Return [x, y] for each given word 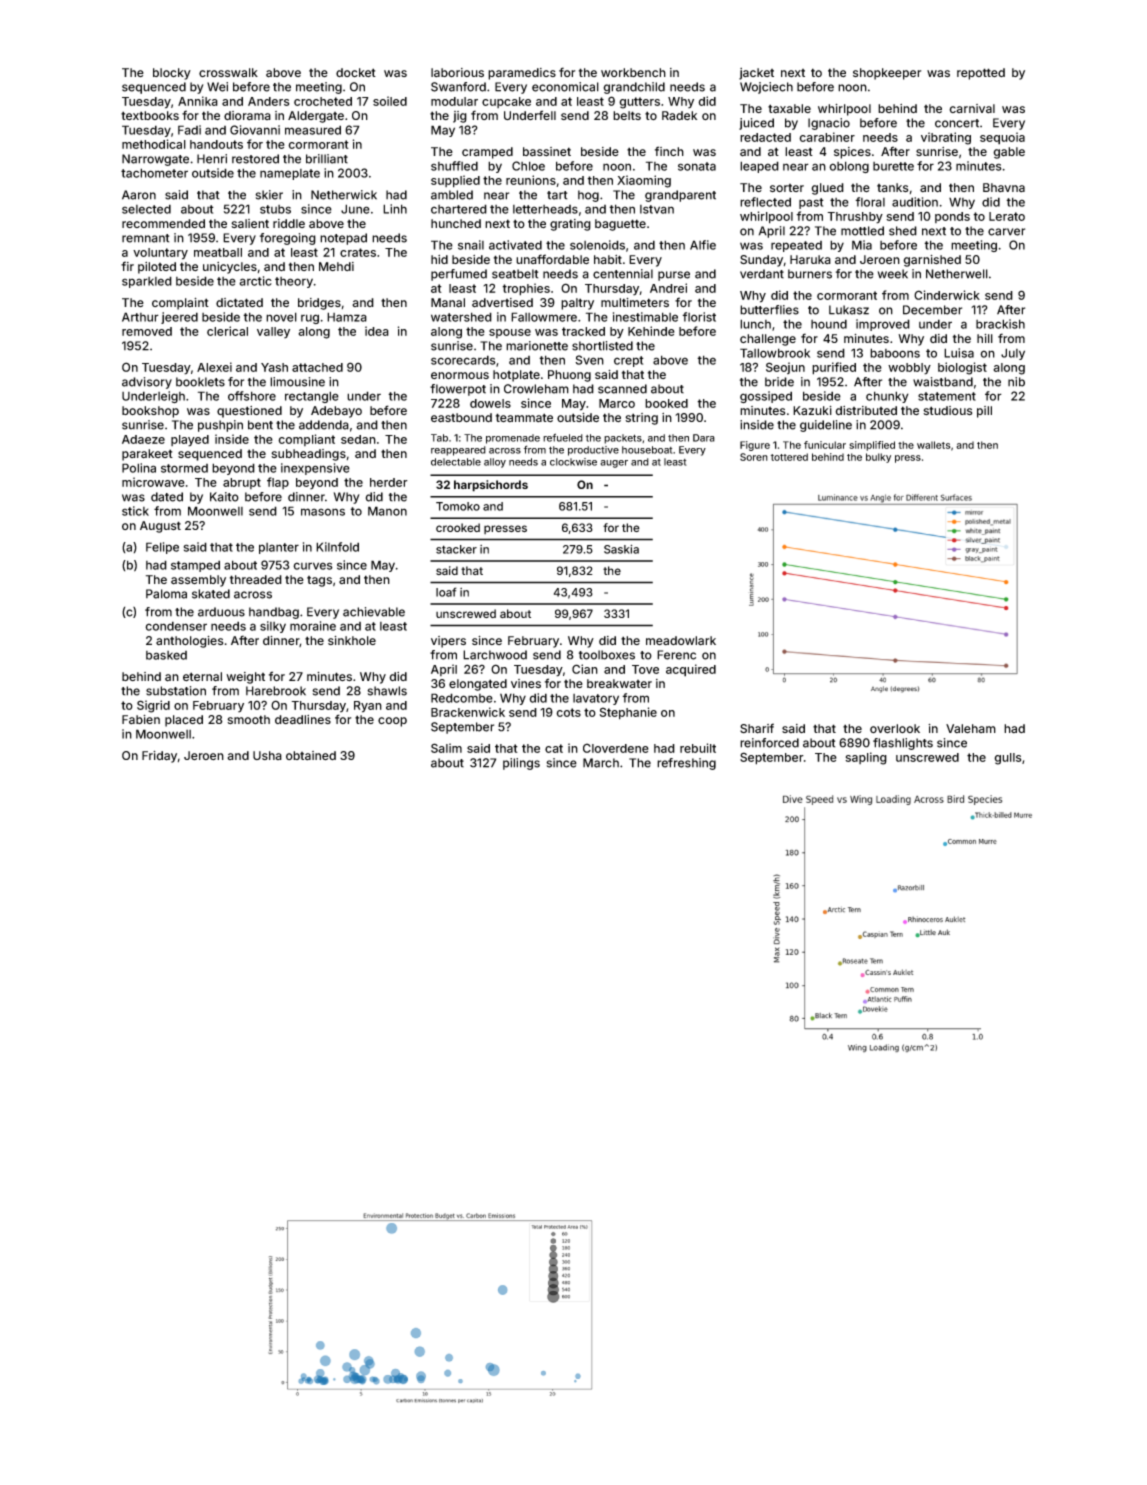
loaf [446, 592]
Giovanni [255, 130]
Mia [862, 245]
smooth [248, 719]
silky [273, 627]
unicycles [230, 268]
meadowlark [681, 641]
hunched [456, 223]
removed [147, 331]
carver [1006, 232]
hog [588, 196]
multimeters [635, 302]
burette [893, 166]
